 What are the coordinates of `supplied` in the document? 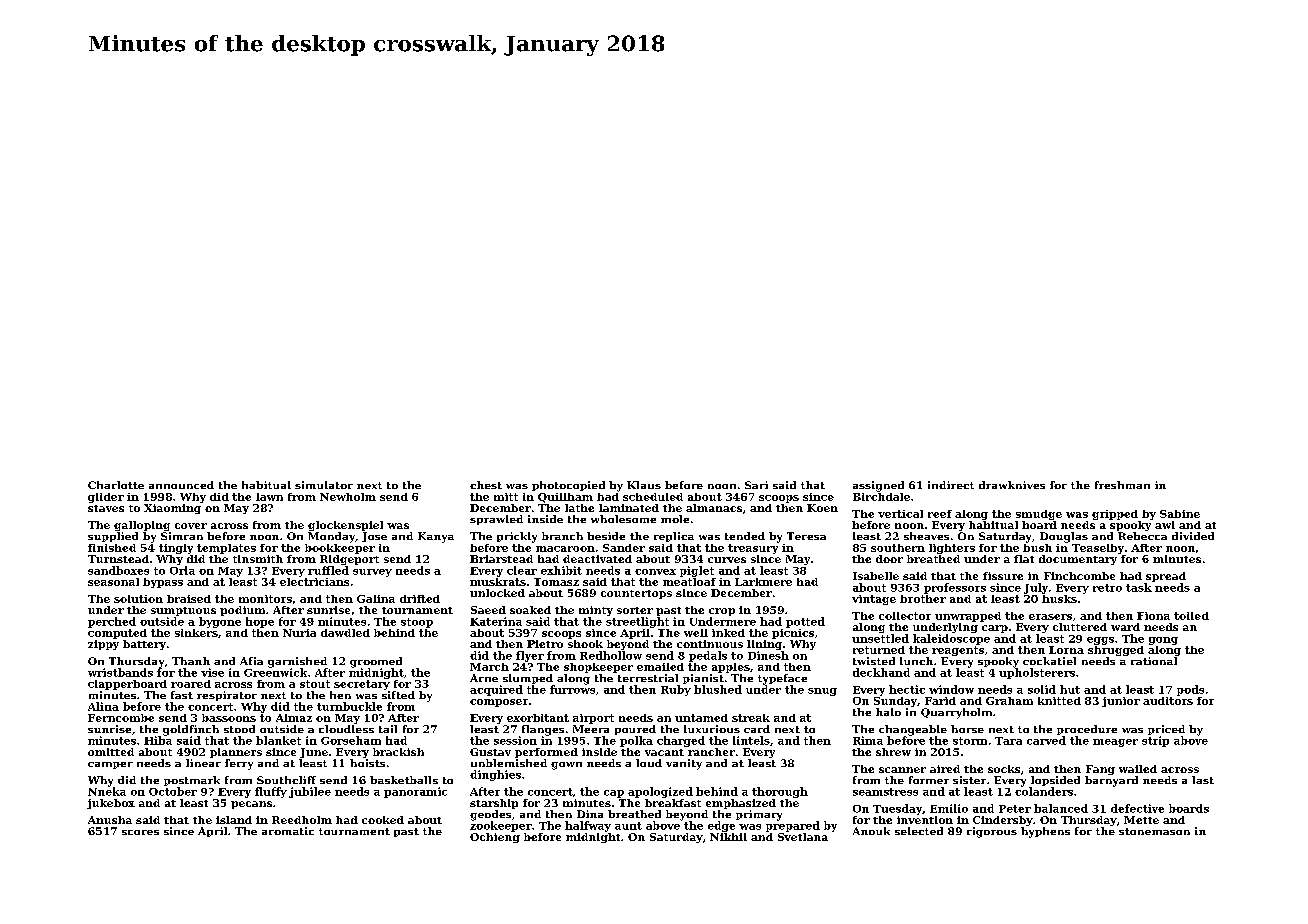 It's located at (113, 537).
